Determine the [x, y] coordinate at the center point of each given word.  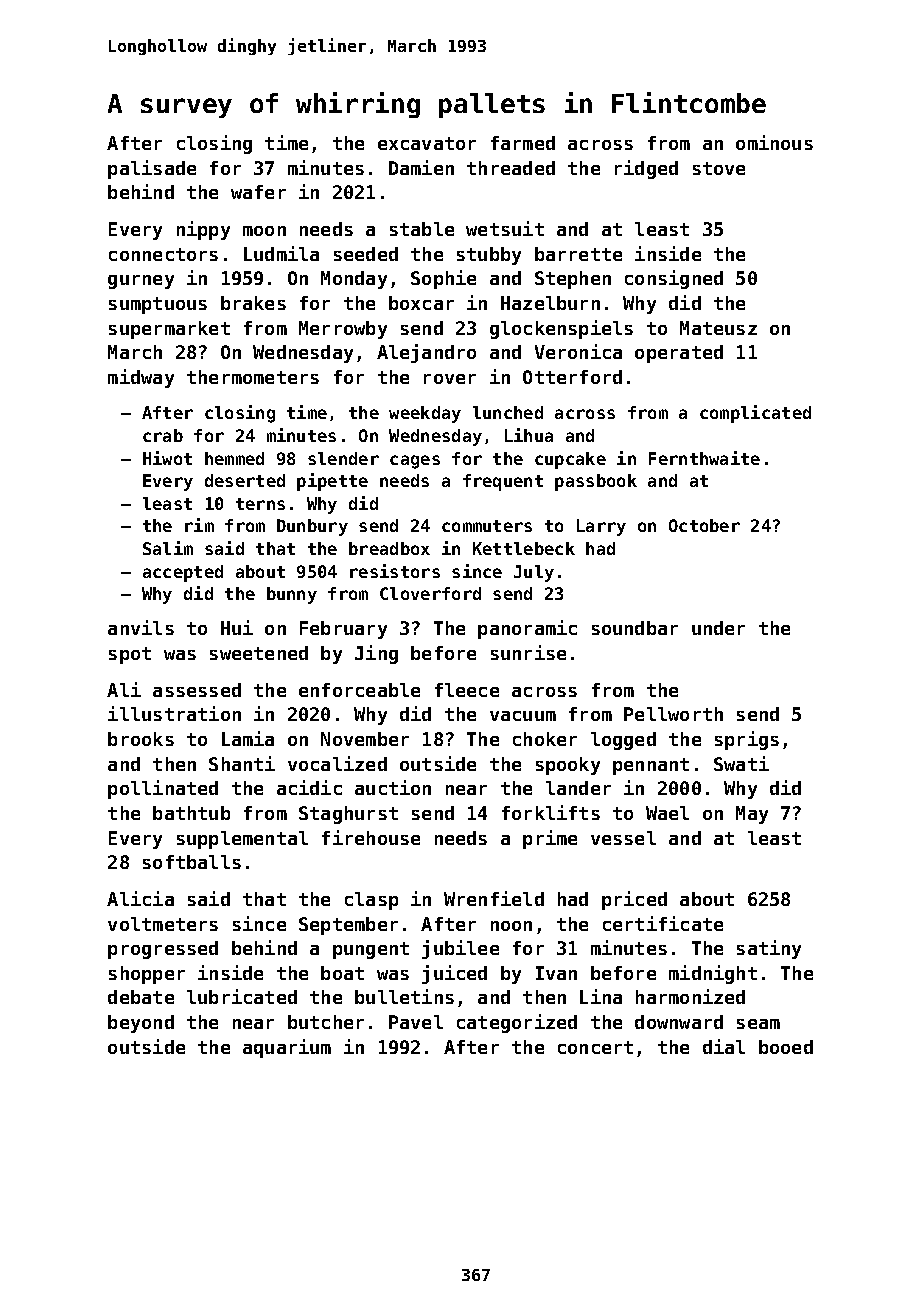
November [365, 739]
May [752, 815]
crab [163, 435]
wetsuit [505, 228]
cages [415, 462]
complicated [755, 414]
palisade [152, 169]
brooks [141, 739]
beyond [141, 1024]
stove [719, 168]
